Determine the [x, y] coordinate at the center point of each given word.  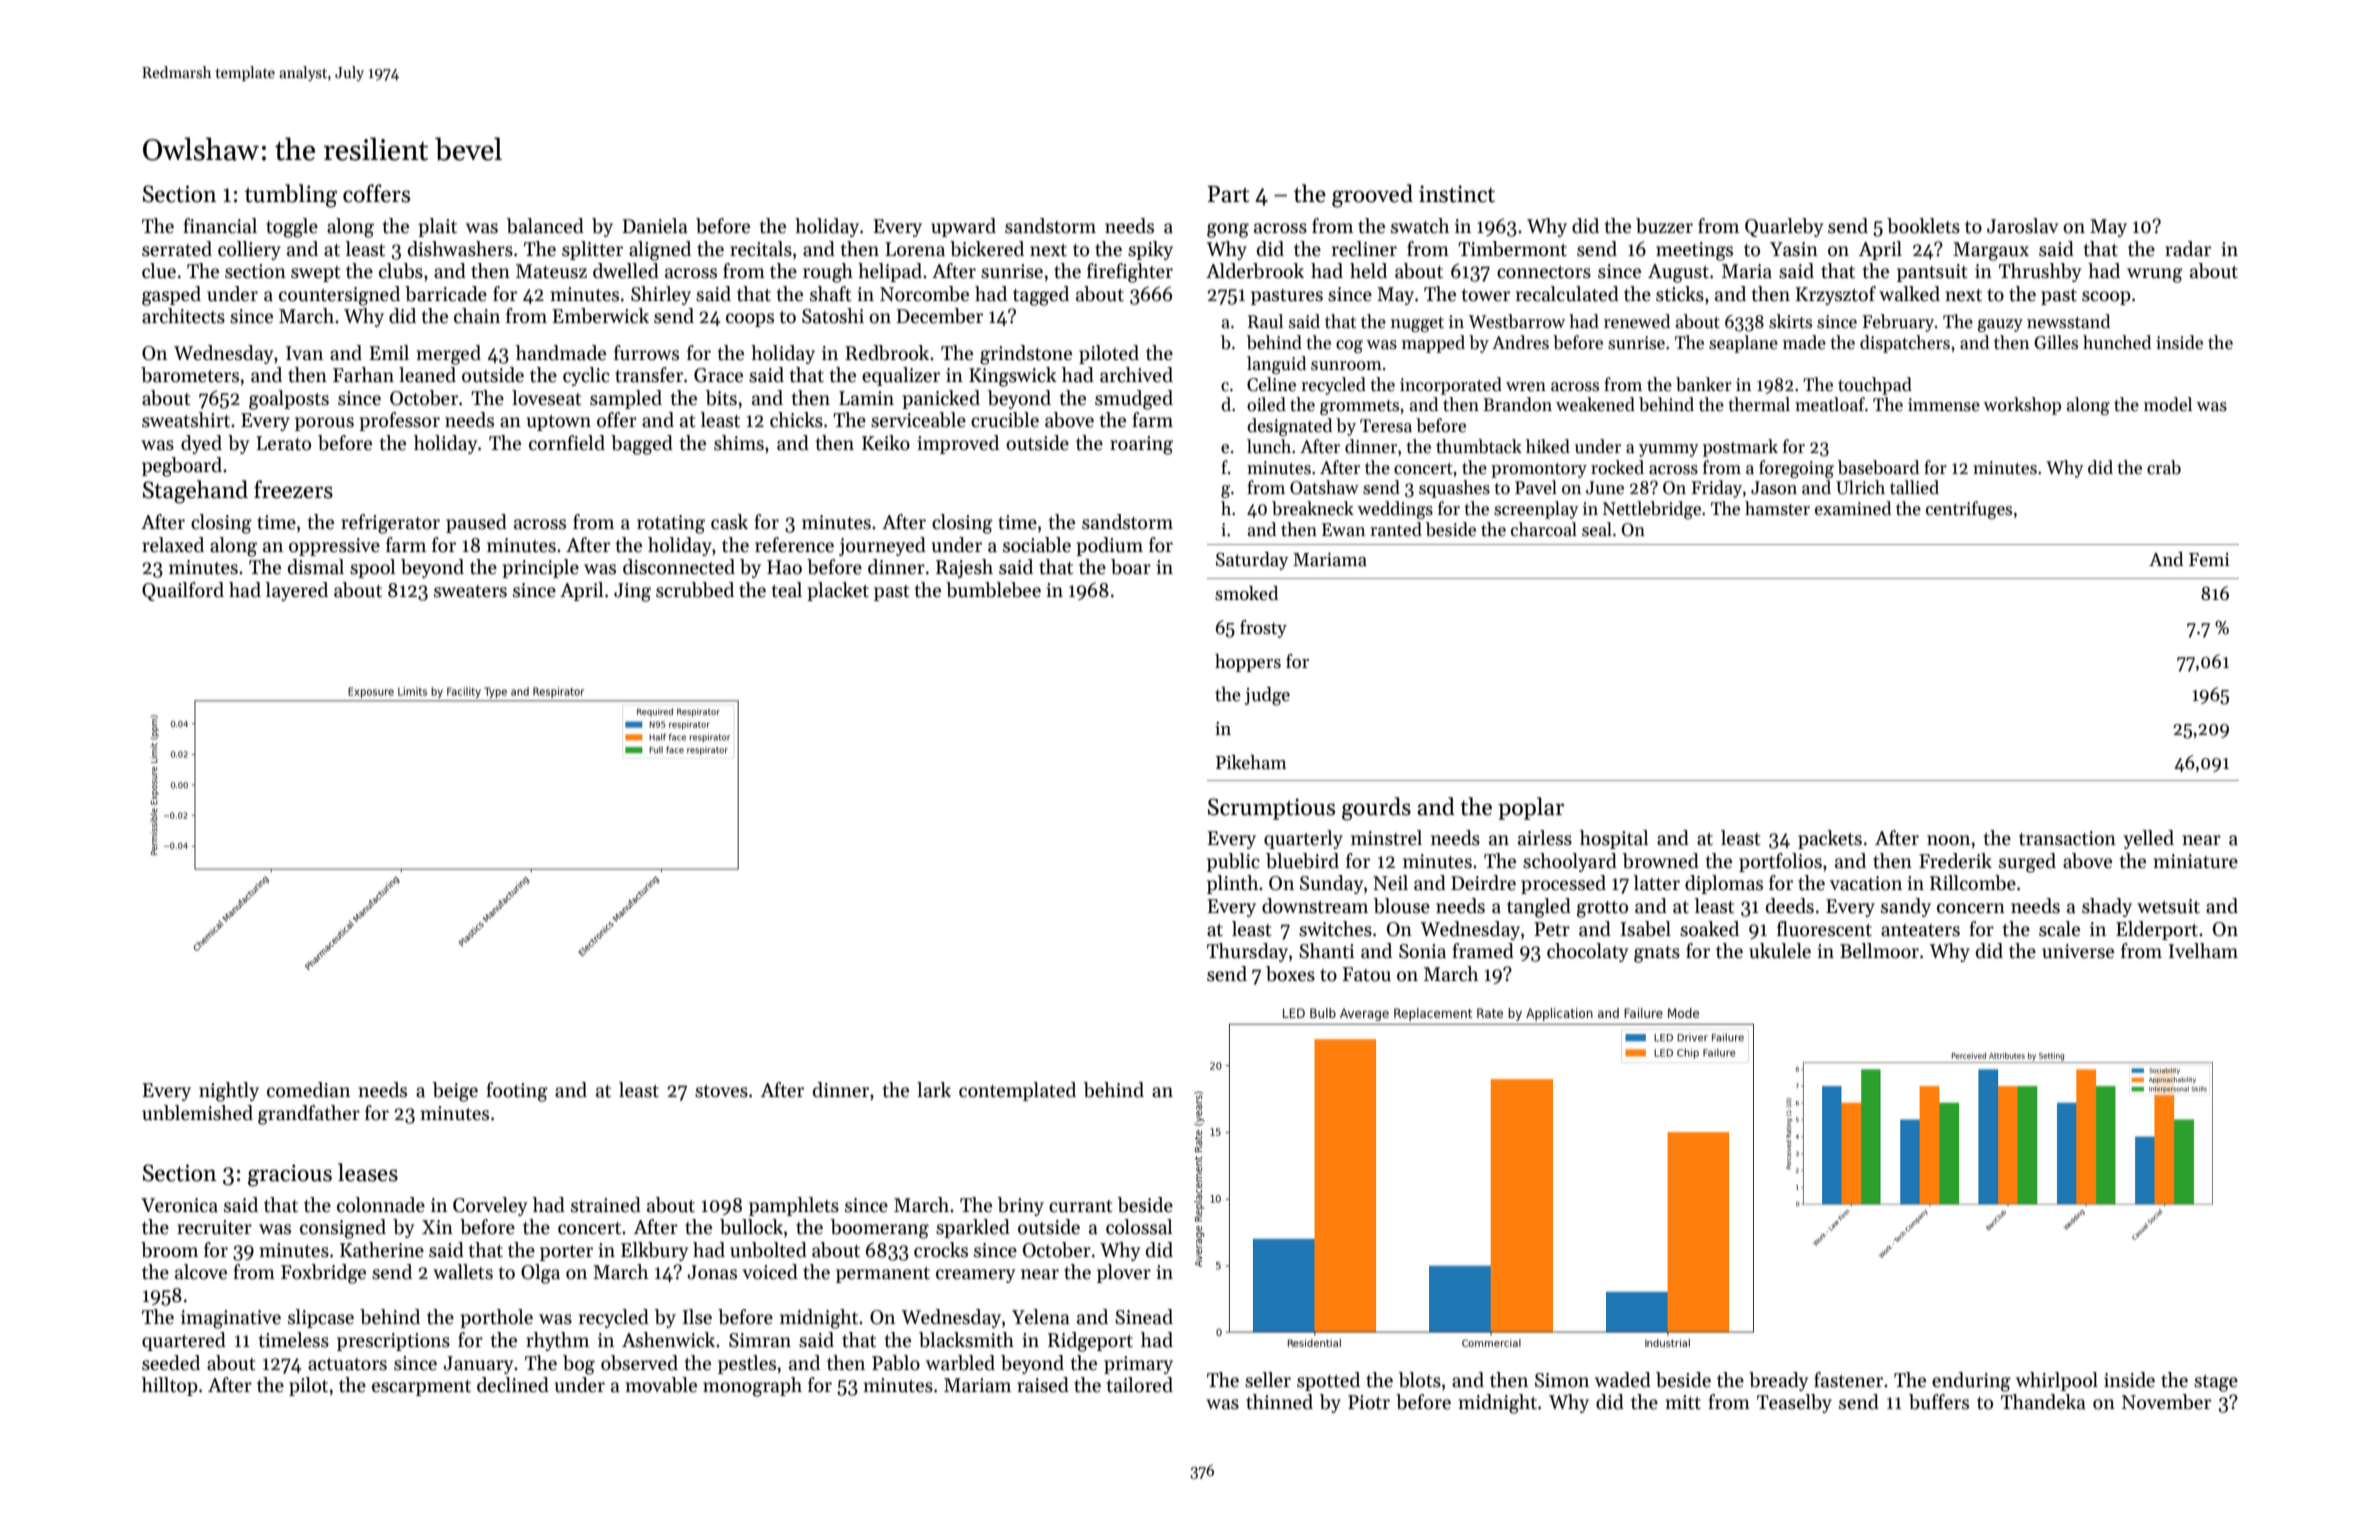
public [1233, 862]
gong [1228, 230]
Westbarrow [1517, 321]
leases [368, 1172]
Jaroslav [2023, 226]
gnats [1657, 954]
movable [661, 1385]
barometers [190, 375]
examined [1853, 508]
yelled [2149, 839]
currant [1081, 1206]
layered [296, 591]
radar [2188, 249]
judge [1267, 696]
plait [437, 227]
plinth [1232, 884]
